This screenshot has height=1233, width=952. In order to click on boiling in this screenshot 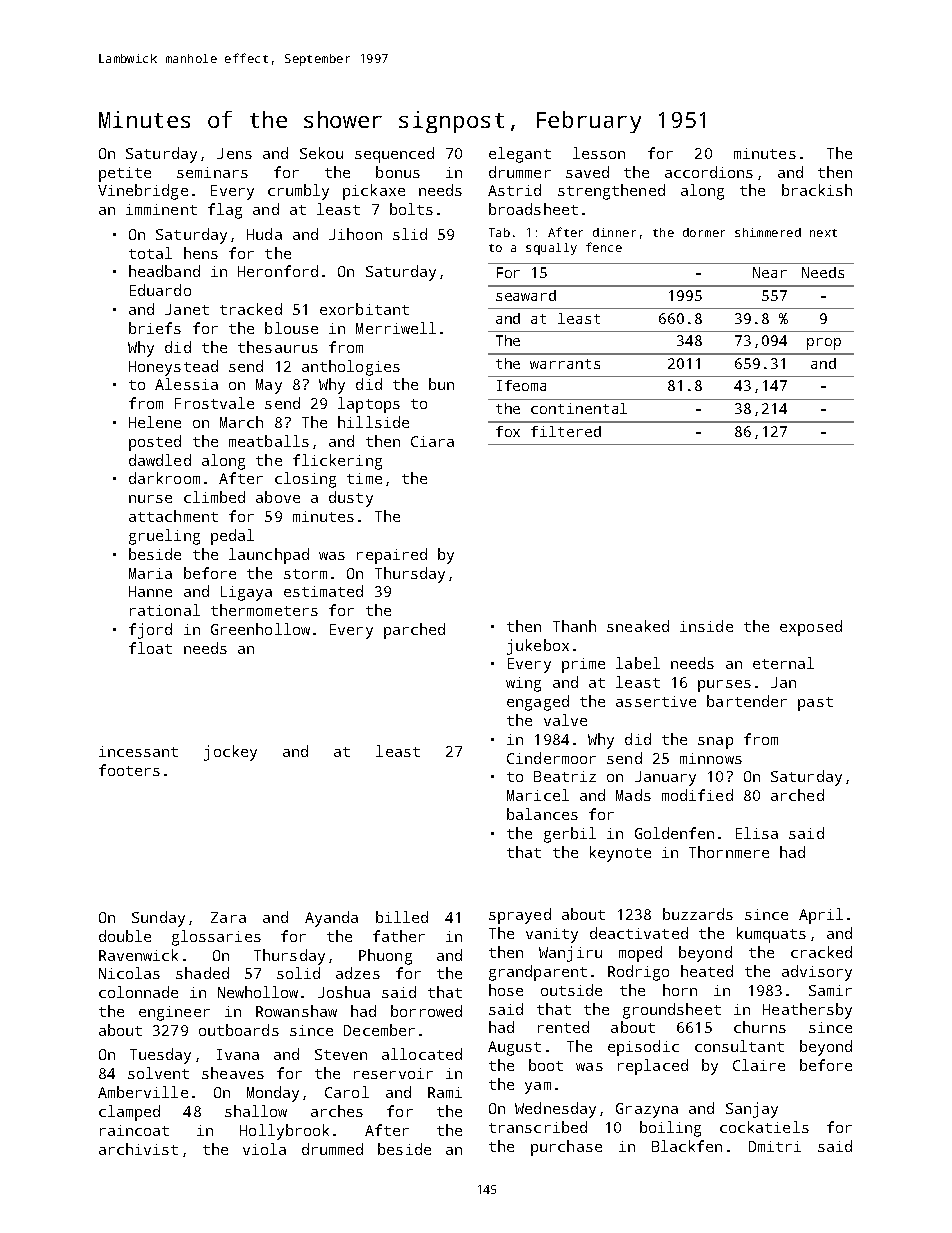, I will do `click(670, 1129)`.
